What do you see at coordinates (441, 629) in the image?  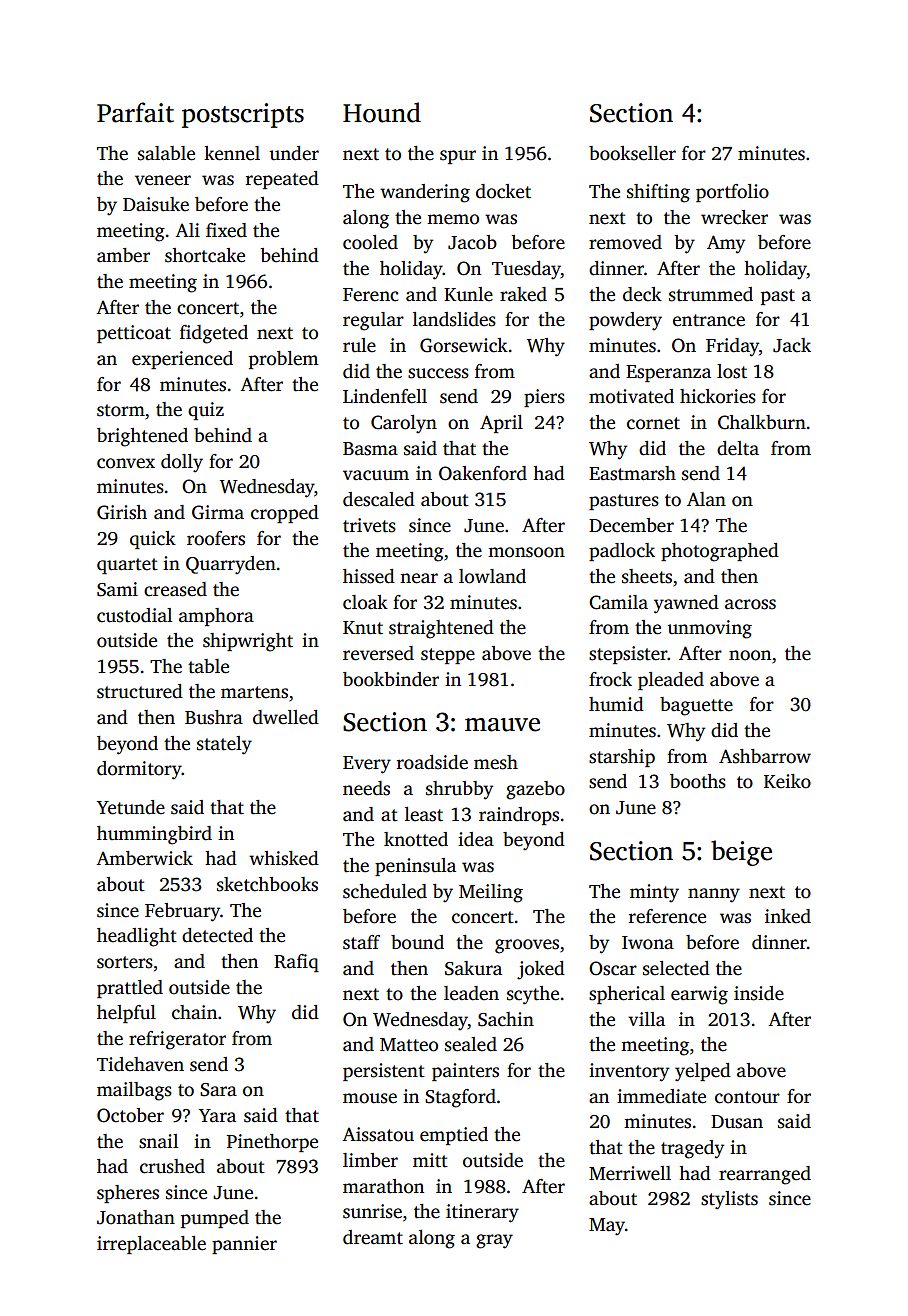 I see `straightened` at bounding box center [441, 629].
